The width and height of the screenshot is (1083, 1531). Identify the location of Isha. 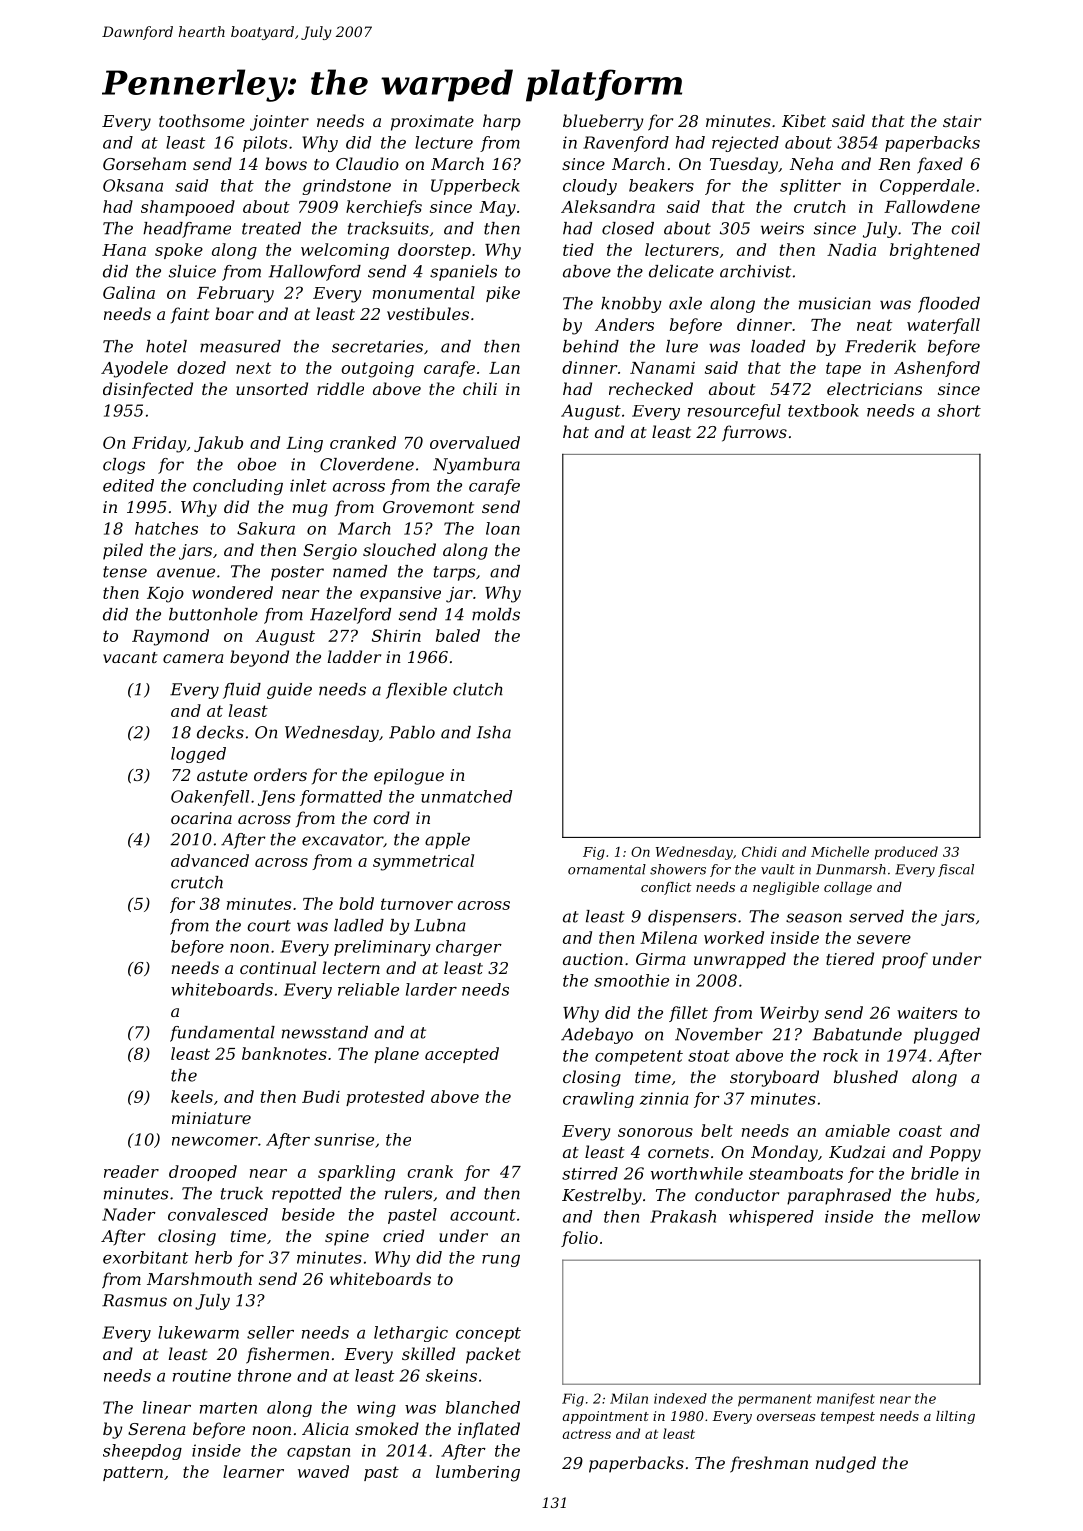
(494, 732).
